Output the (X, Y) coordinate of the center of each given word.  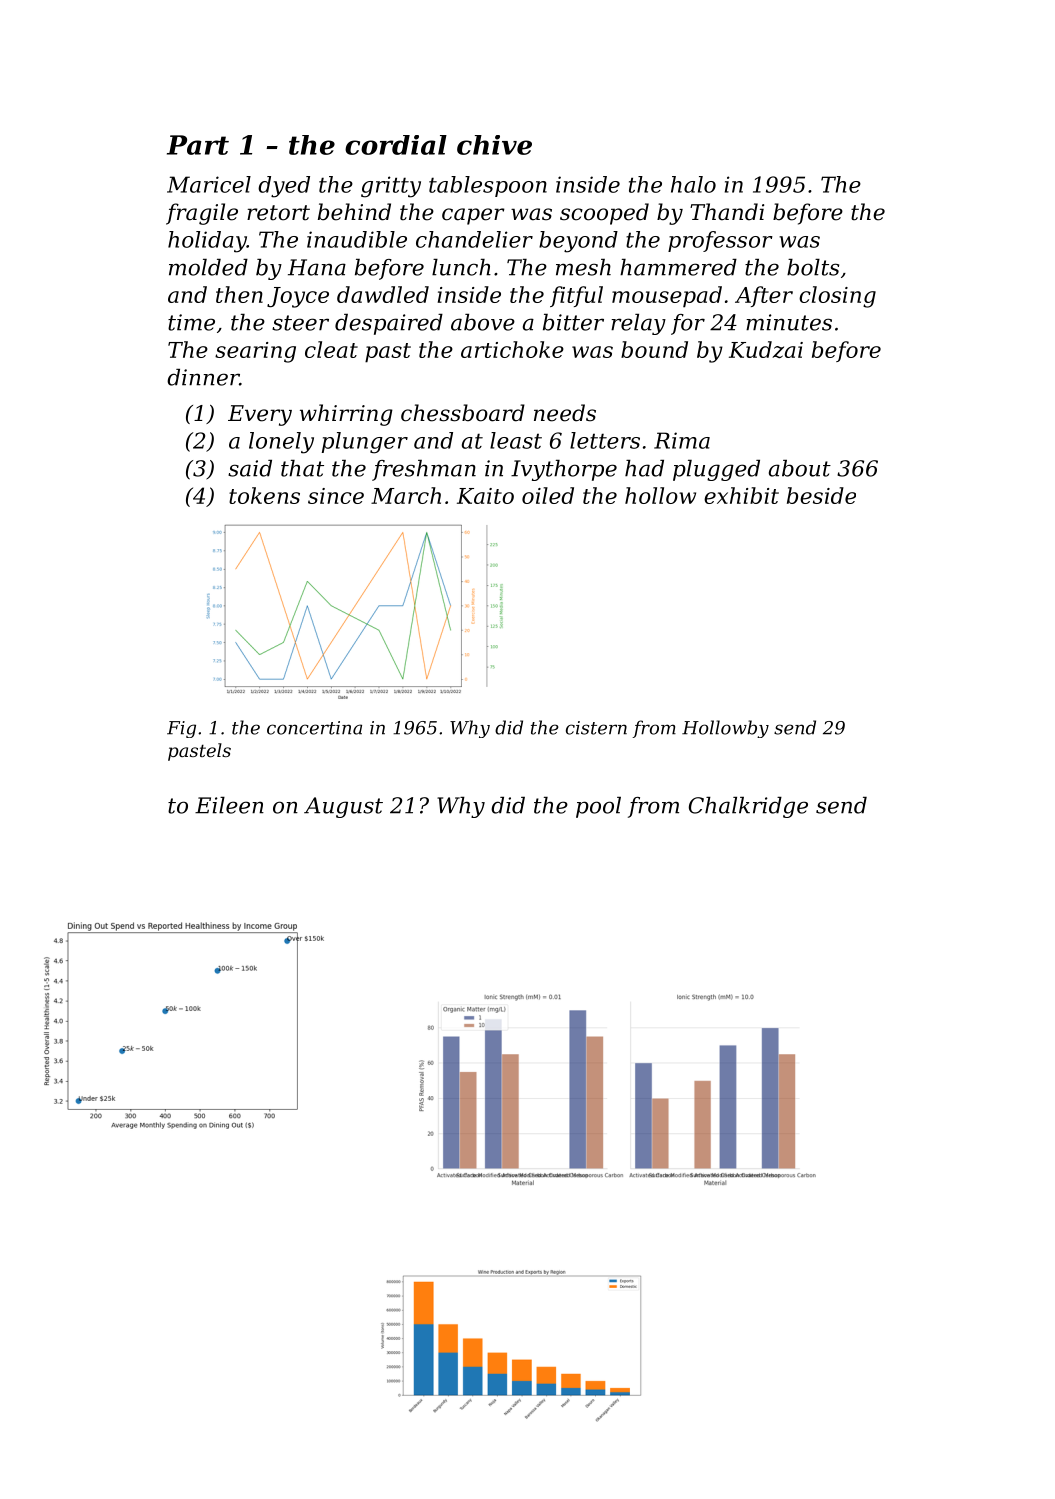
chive (494, 145)
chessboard (463, 413)
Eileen (229, 805)
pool (598, 807)
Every (260, 415)
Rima (682, 440)
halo (693, 184)
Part (198, 145)
